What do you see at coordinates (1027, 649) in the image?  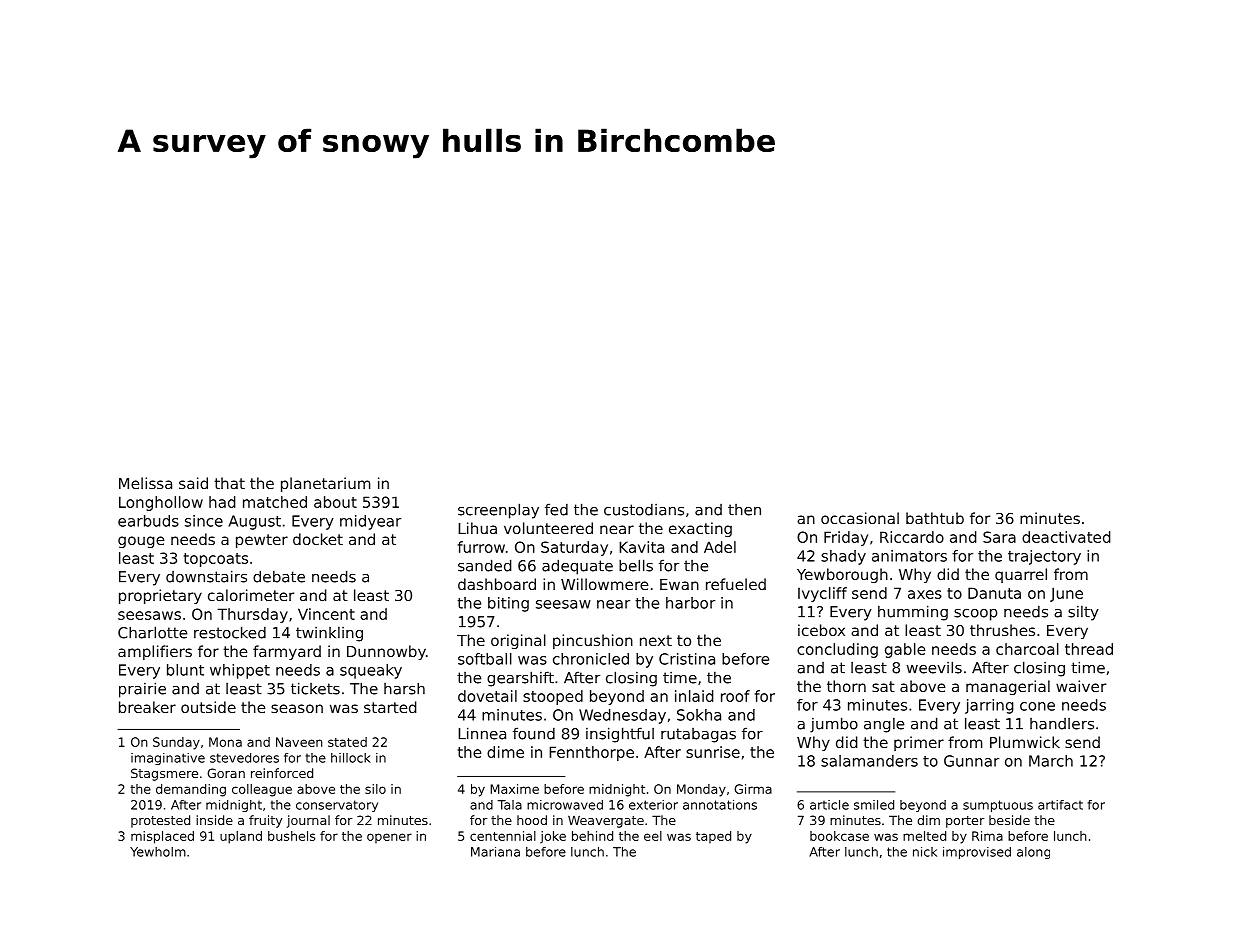 I see `charcoal` at bounding box center [1027, 649].
